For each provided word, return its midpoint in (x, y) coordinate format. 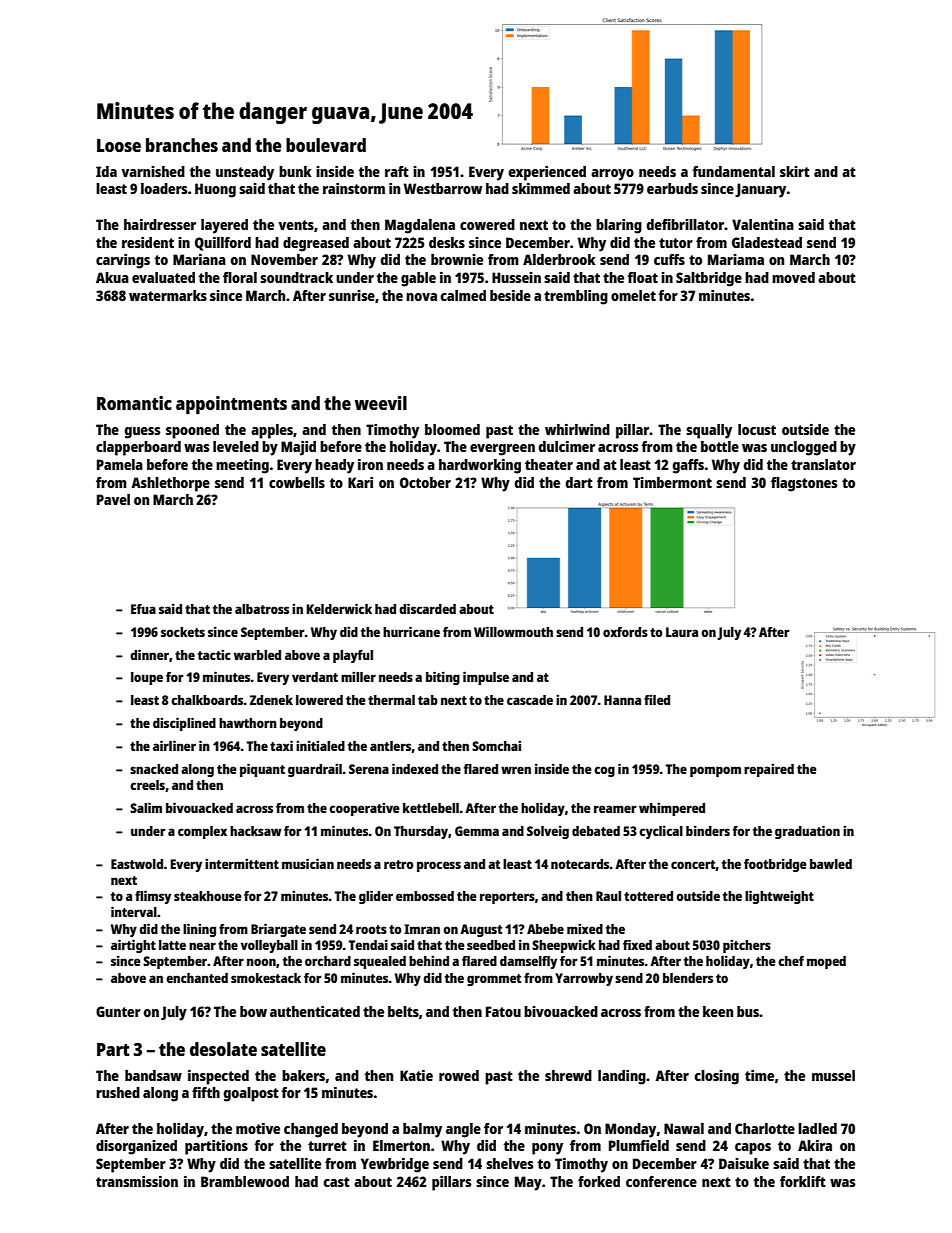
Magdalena (420, 226)
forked (599, 1181)
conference (661, 1181)
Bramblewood (245, 1181)
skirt (795, 171)
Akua (112, 277)
